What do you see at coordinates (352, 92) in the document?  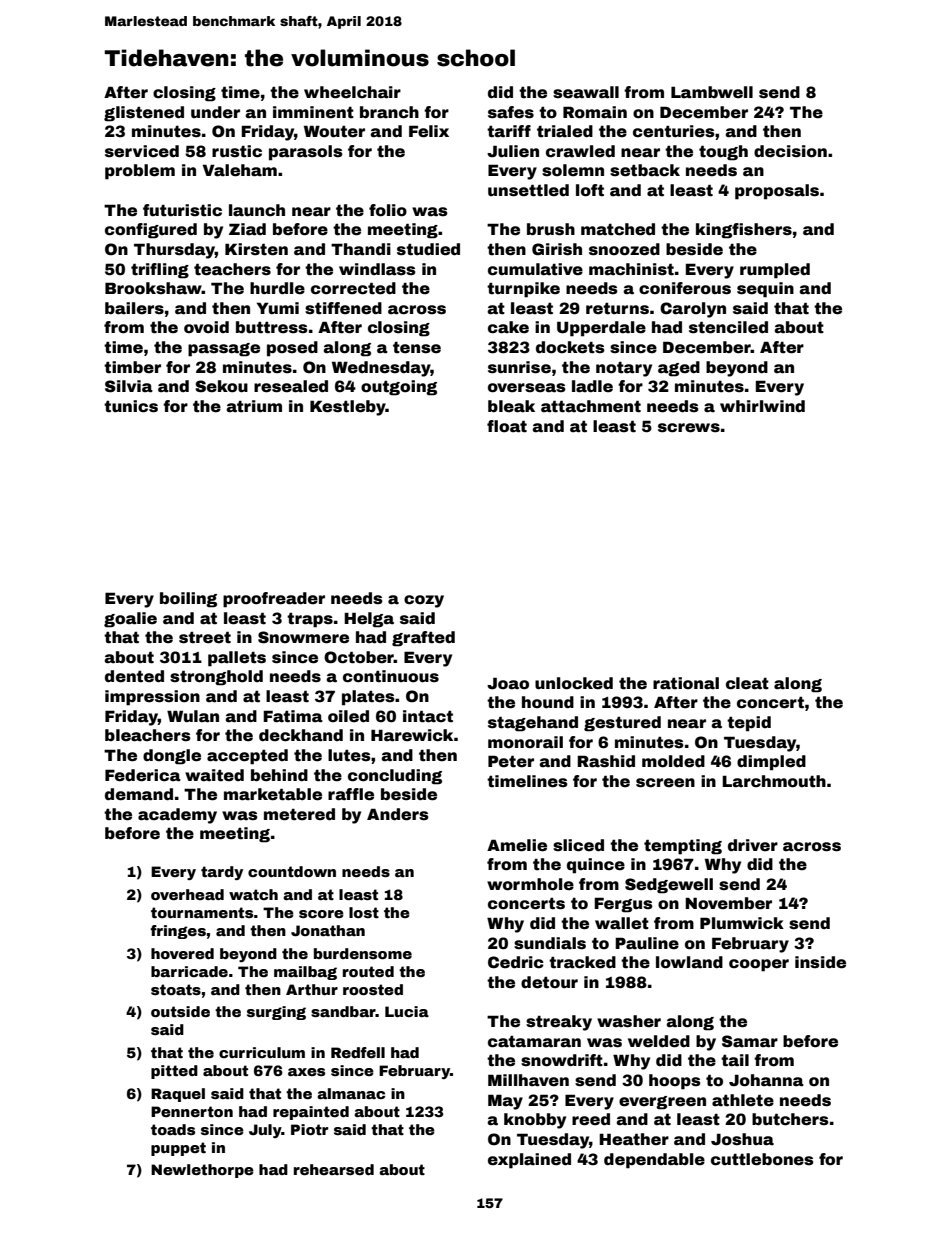 I see `wheelchair` at bounding box center [352, 92].
